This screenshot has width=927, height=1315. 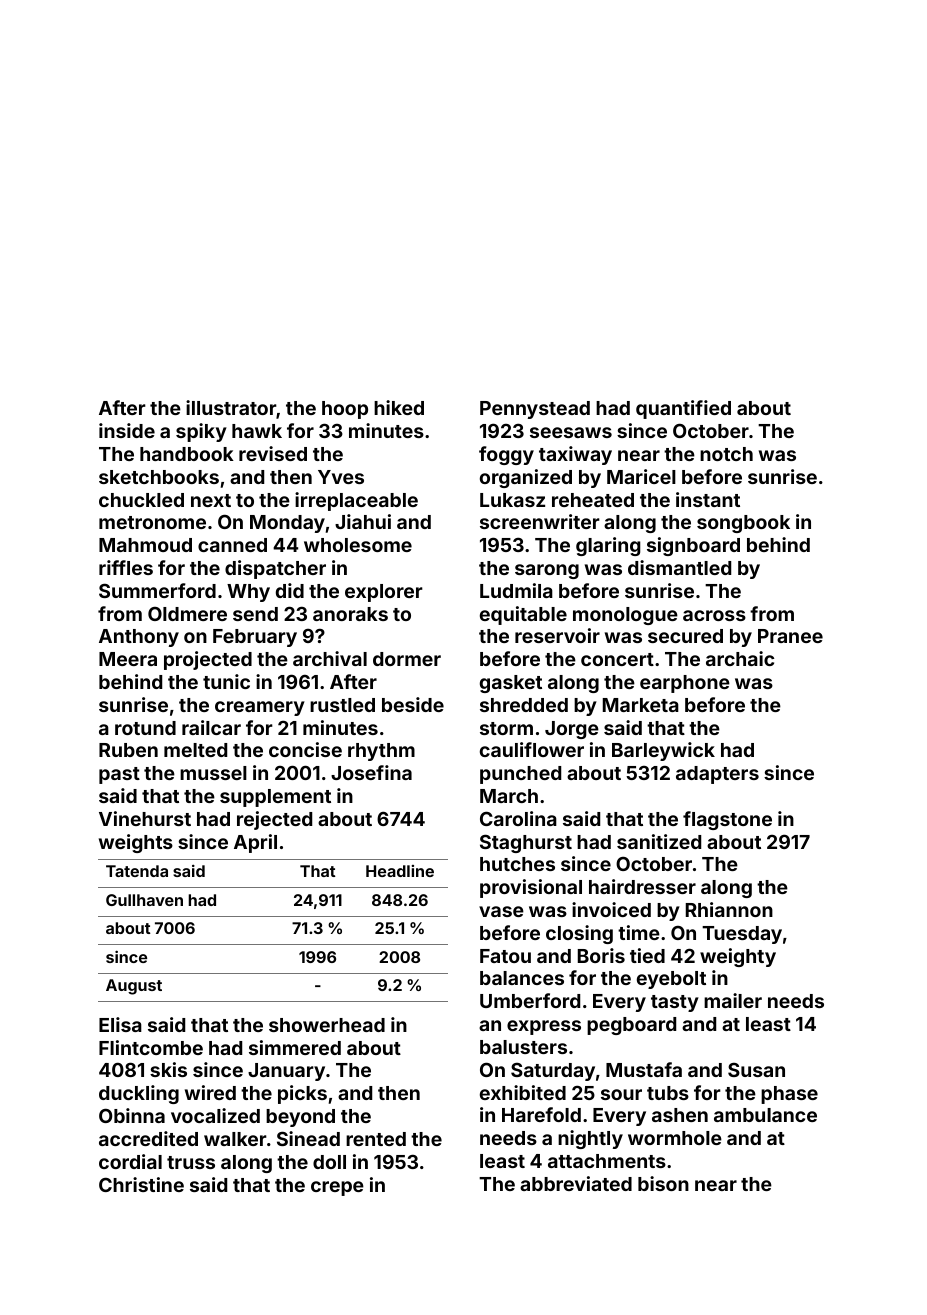 What do you see at coordinates (399, 407) in the screenshot?
I see `hiked` at bounding box center [399, 407].
